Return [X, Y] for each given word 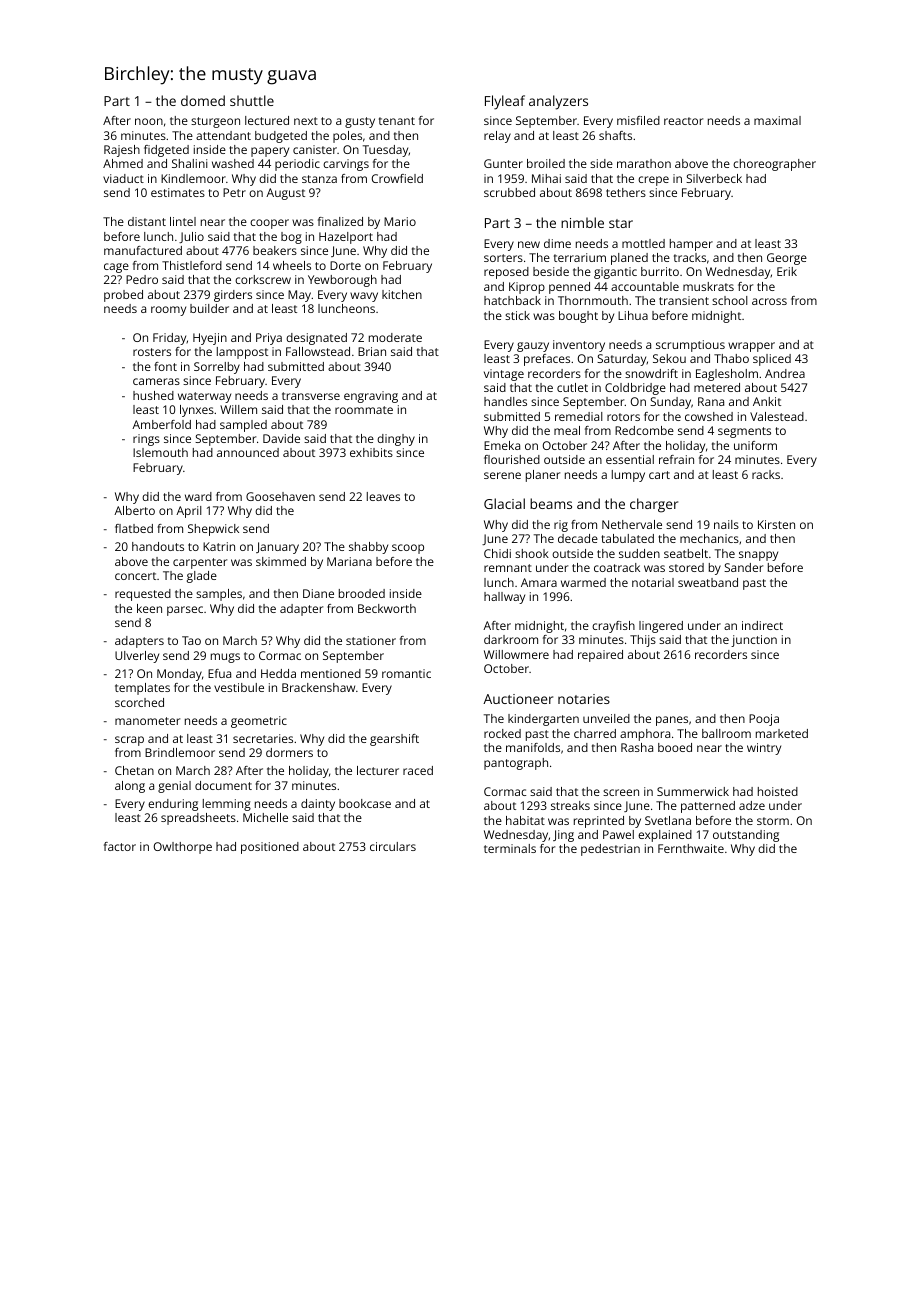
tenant [397, 121]
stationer [371, 640]
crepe [653, 181]
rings [146, 440]
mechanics [709, 538]
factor [120, 846]
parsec [185, 611]
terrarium [580, 257]
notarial [653, 582]
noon [149, 121]
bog [291, 238]
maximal [777, 120]
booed [675, 747]
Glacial [504, 503]
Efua [219, 673]
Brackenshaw [318, 687]
